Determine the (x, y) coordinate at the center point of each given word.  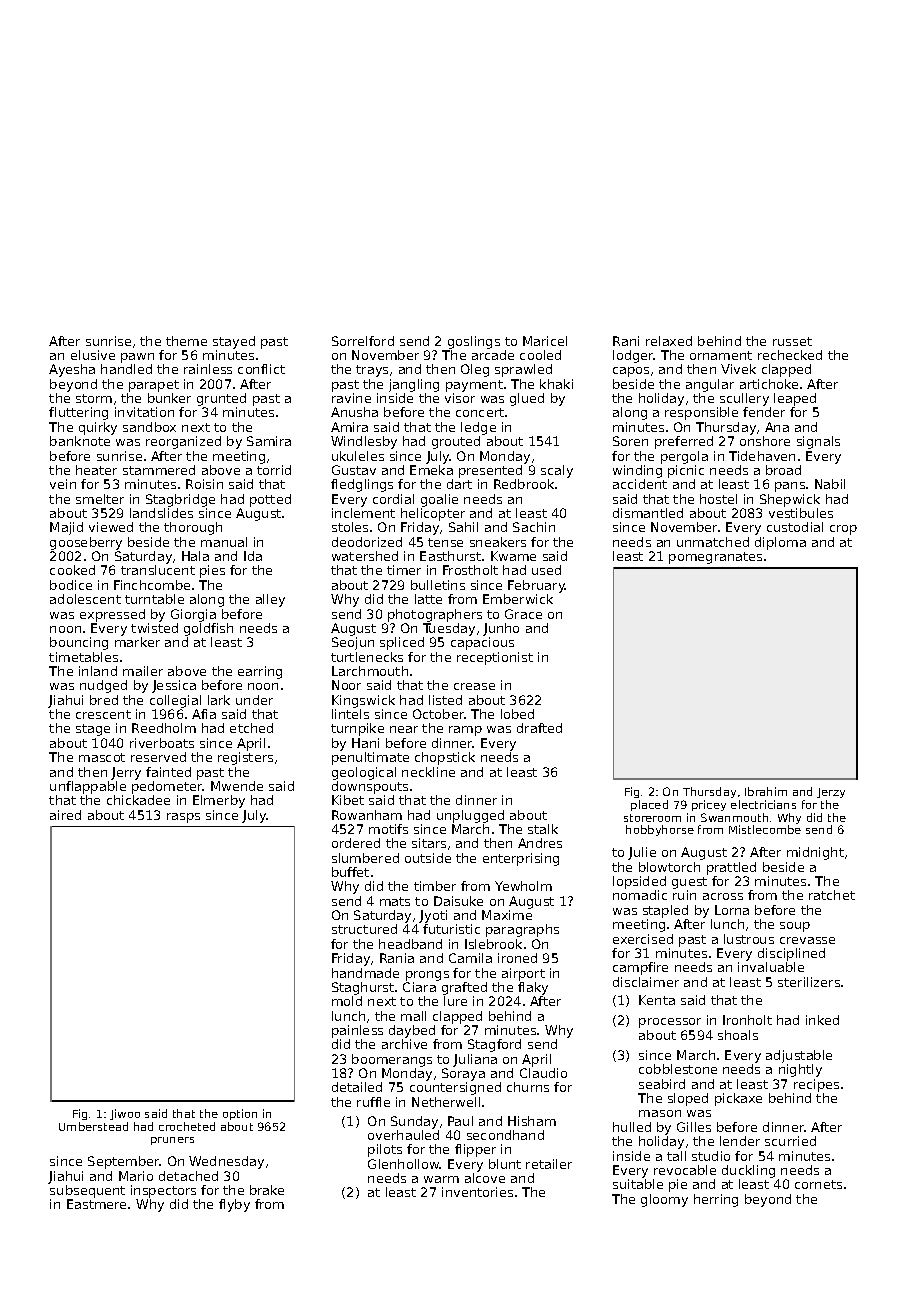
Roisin (204, 484)
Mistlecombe (765, 829)
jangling (414, 385)
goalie (439, 500)
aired (65, 815)
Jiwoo (125, 1114)
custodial (795, 527)
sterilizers (809, 982)
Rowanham (367, 815)
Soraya (463, 1074)
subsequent (87, 1191)
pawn (137, 358)
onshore (765, 441)
